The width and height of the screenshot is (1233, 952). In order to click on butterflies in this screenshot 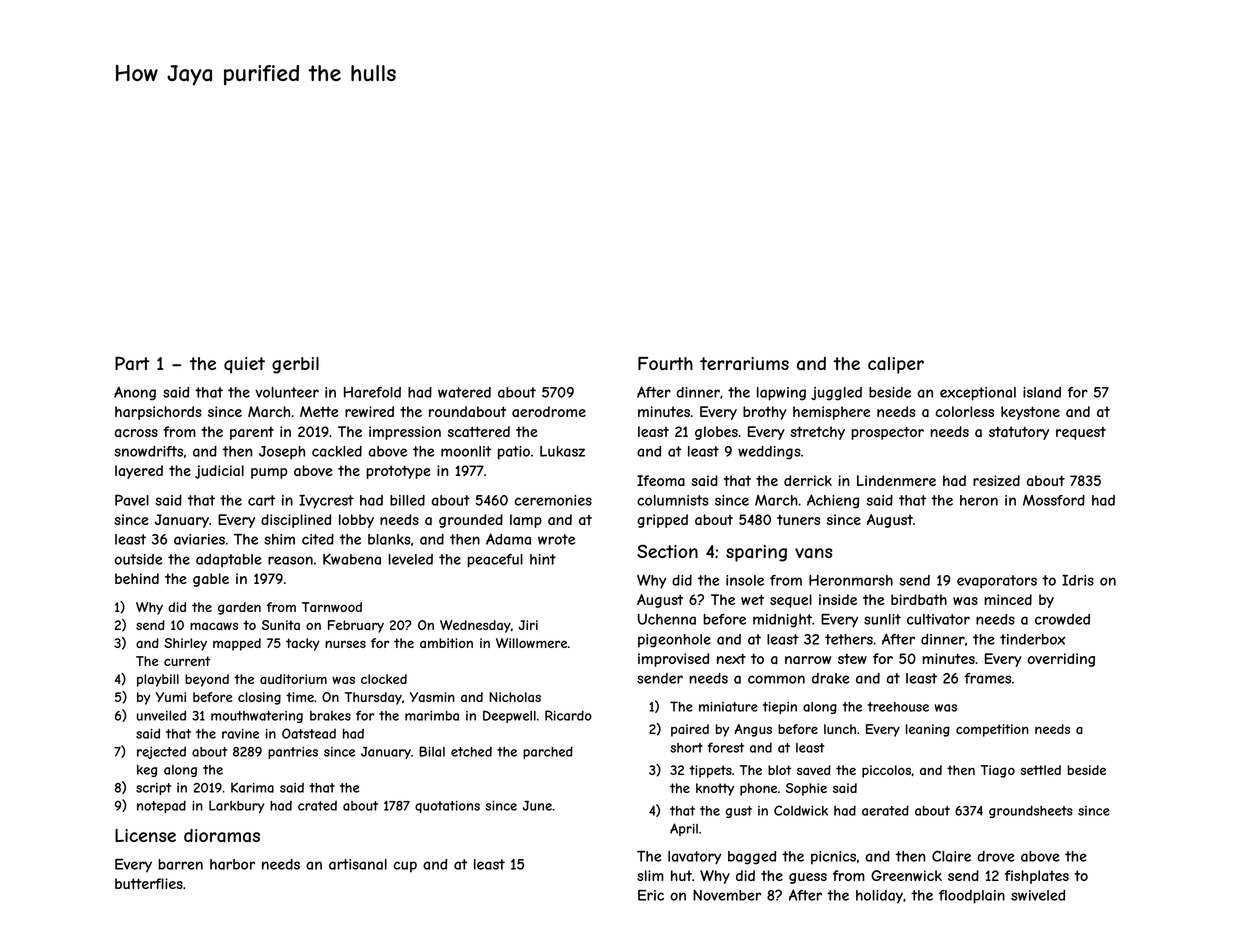, I will do `click(149, 883)`.
